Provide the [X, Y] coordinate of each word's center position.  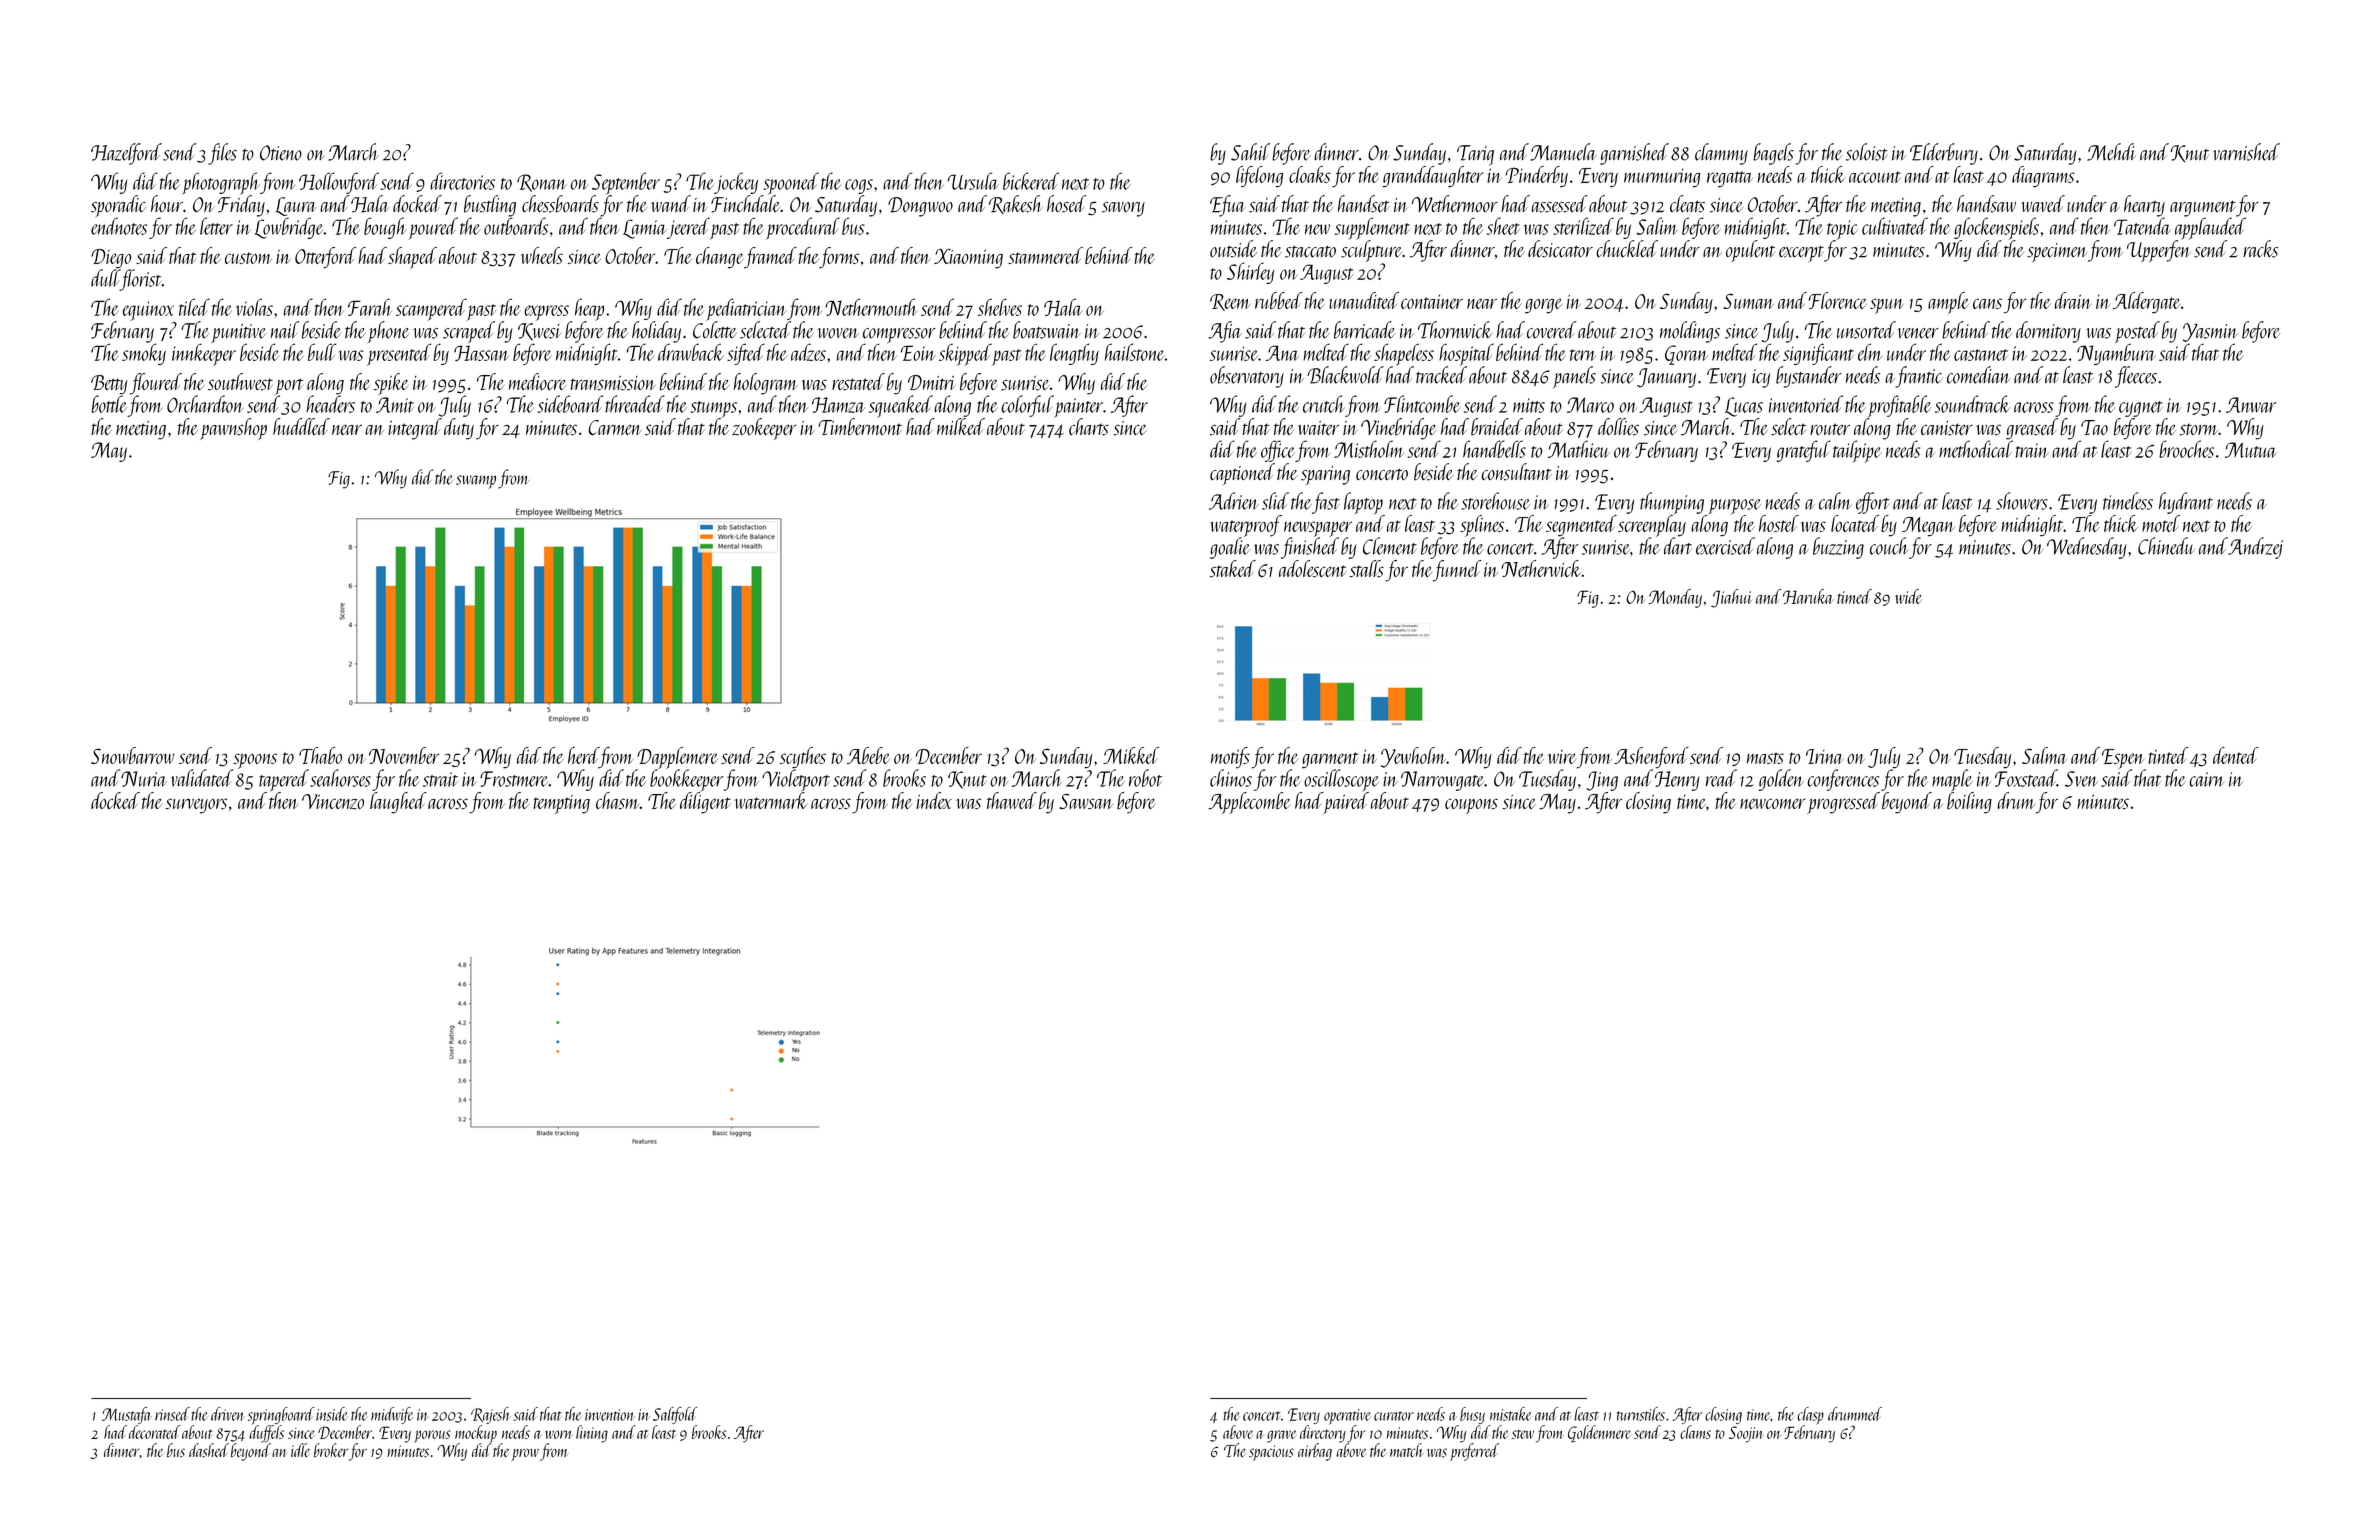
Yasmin [2210, 332]
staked [1233, 569]
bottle [108, 404]
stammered [1045, 255]
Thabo [320, 755]
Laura [296, 206]
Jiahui [1731, 598]
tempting [561, 804]
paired [1346, 803]
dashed [209, 1450]
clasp [1810, 1416]
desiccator [1560, 249]
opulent [1750, 251]
